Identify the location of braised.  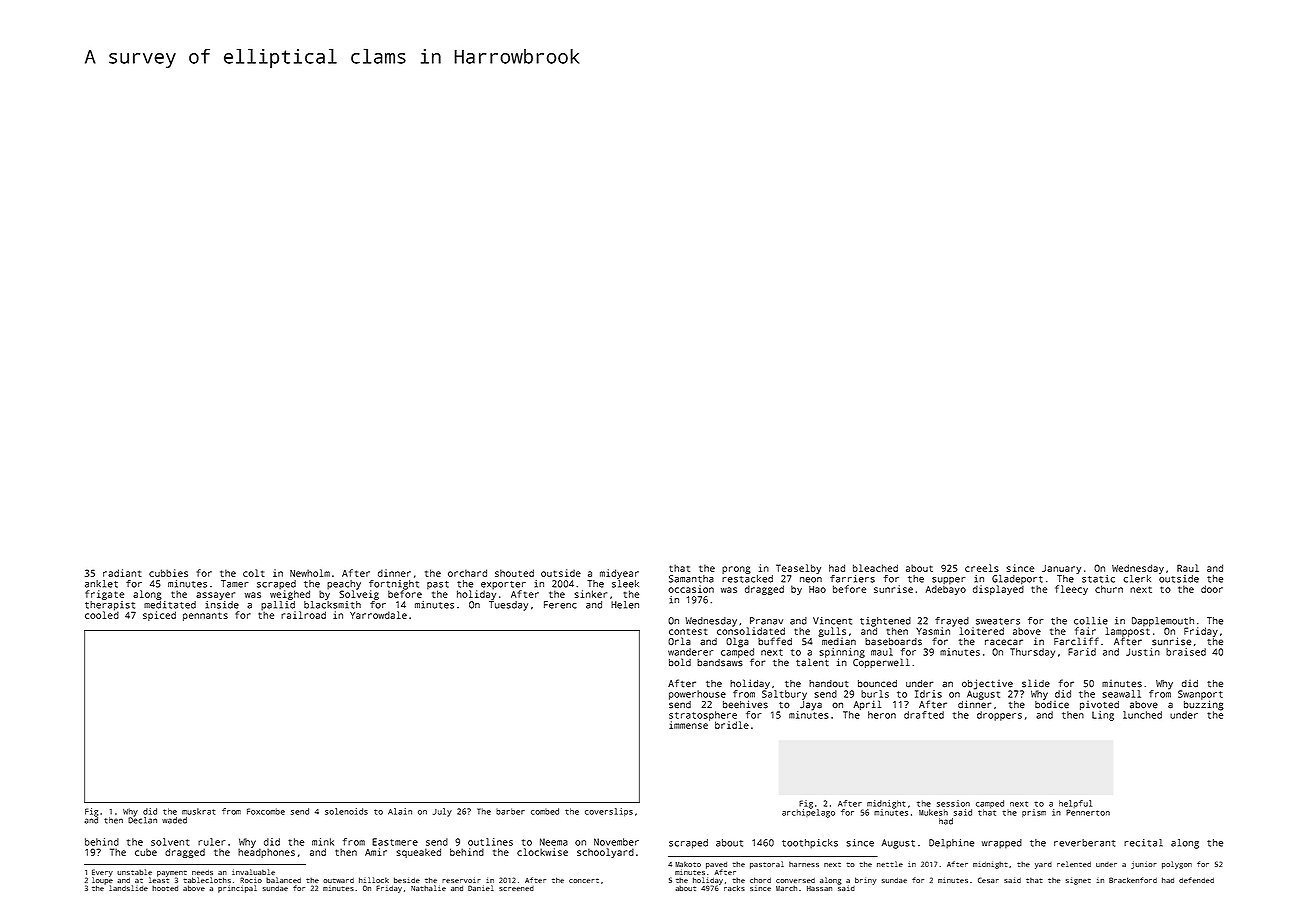
(1186, 652).
